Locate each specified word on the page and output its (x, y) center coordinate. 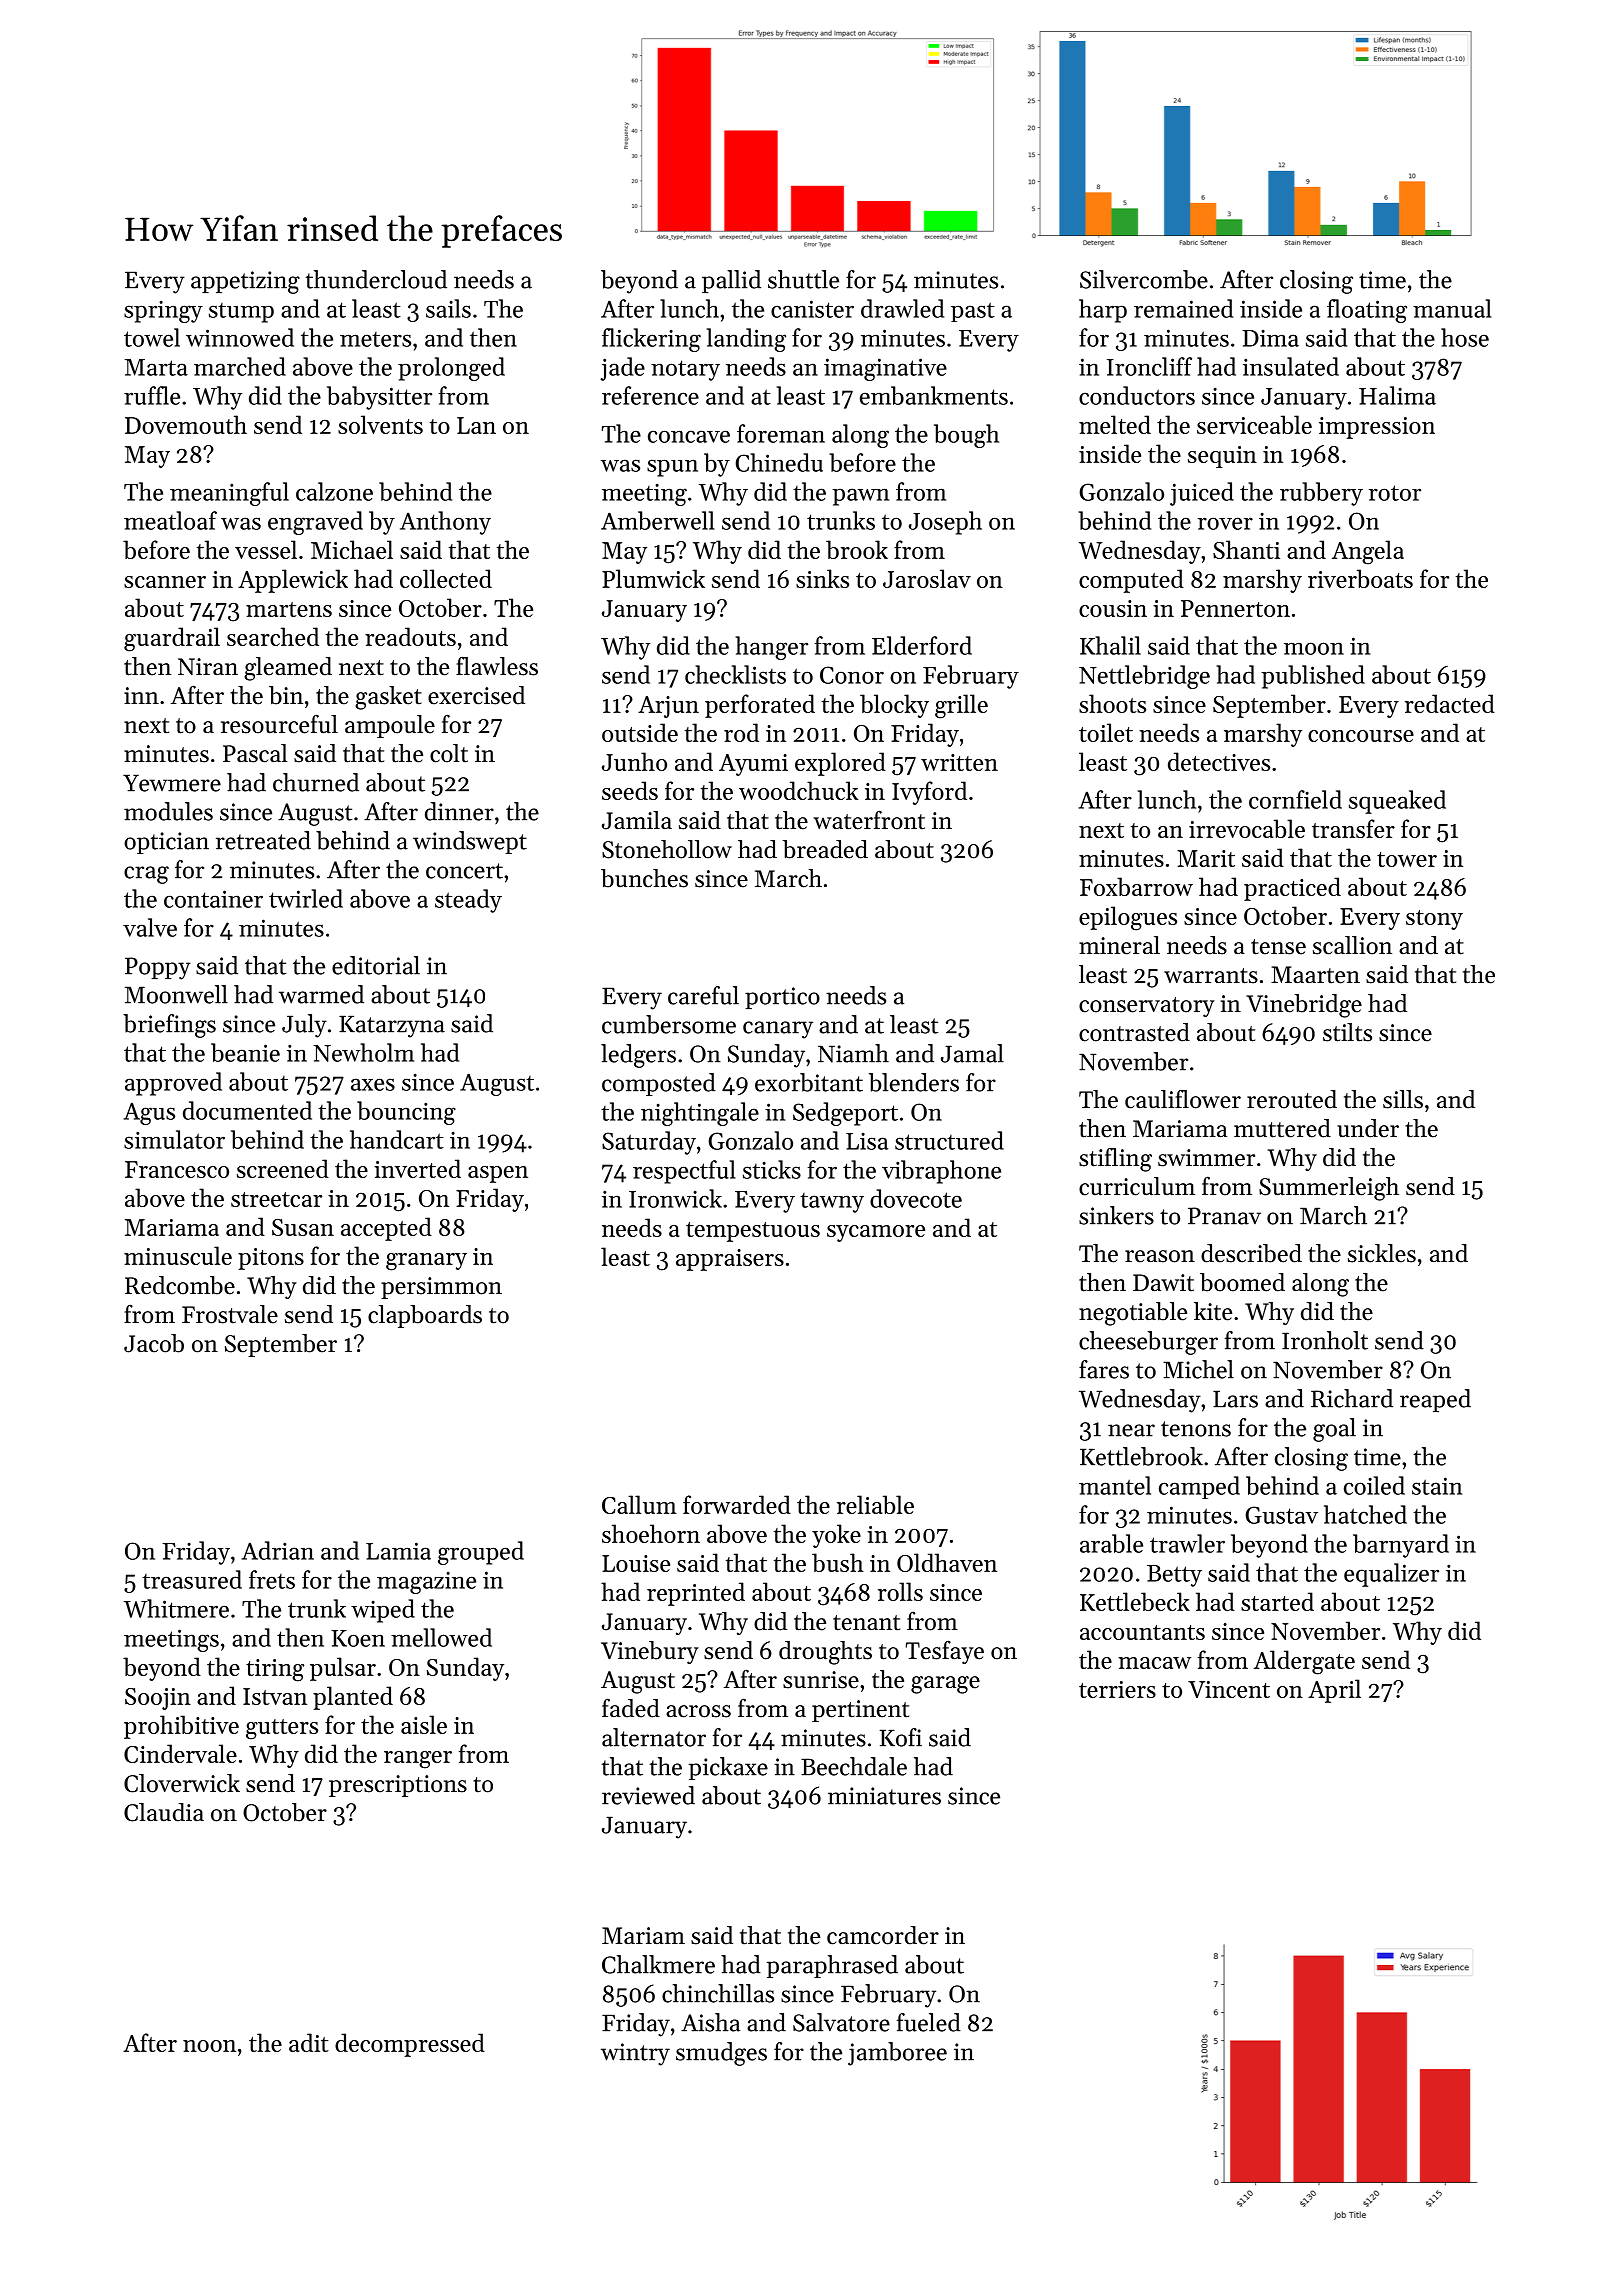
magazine (426, 1582)
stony (1434, 920)
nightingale (700, 1114)
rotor (1395, 493)
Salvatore (841, 2022)
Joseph (945, 523)
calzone (334, 491)
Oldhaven (947, 1562)
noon (209, 2046)
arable (1111, 1543)
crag (146, 875)
